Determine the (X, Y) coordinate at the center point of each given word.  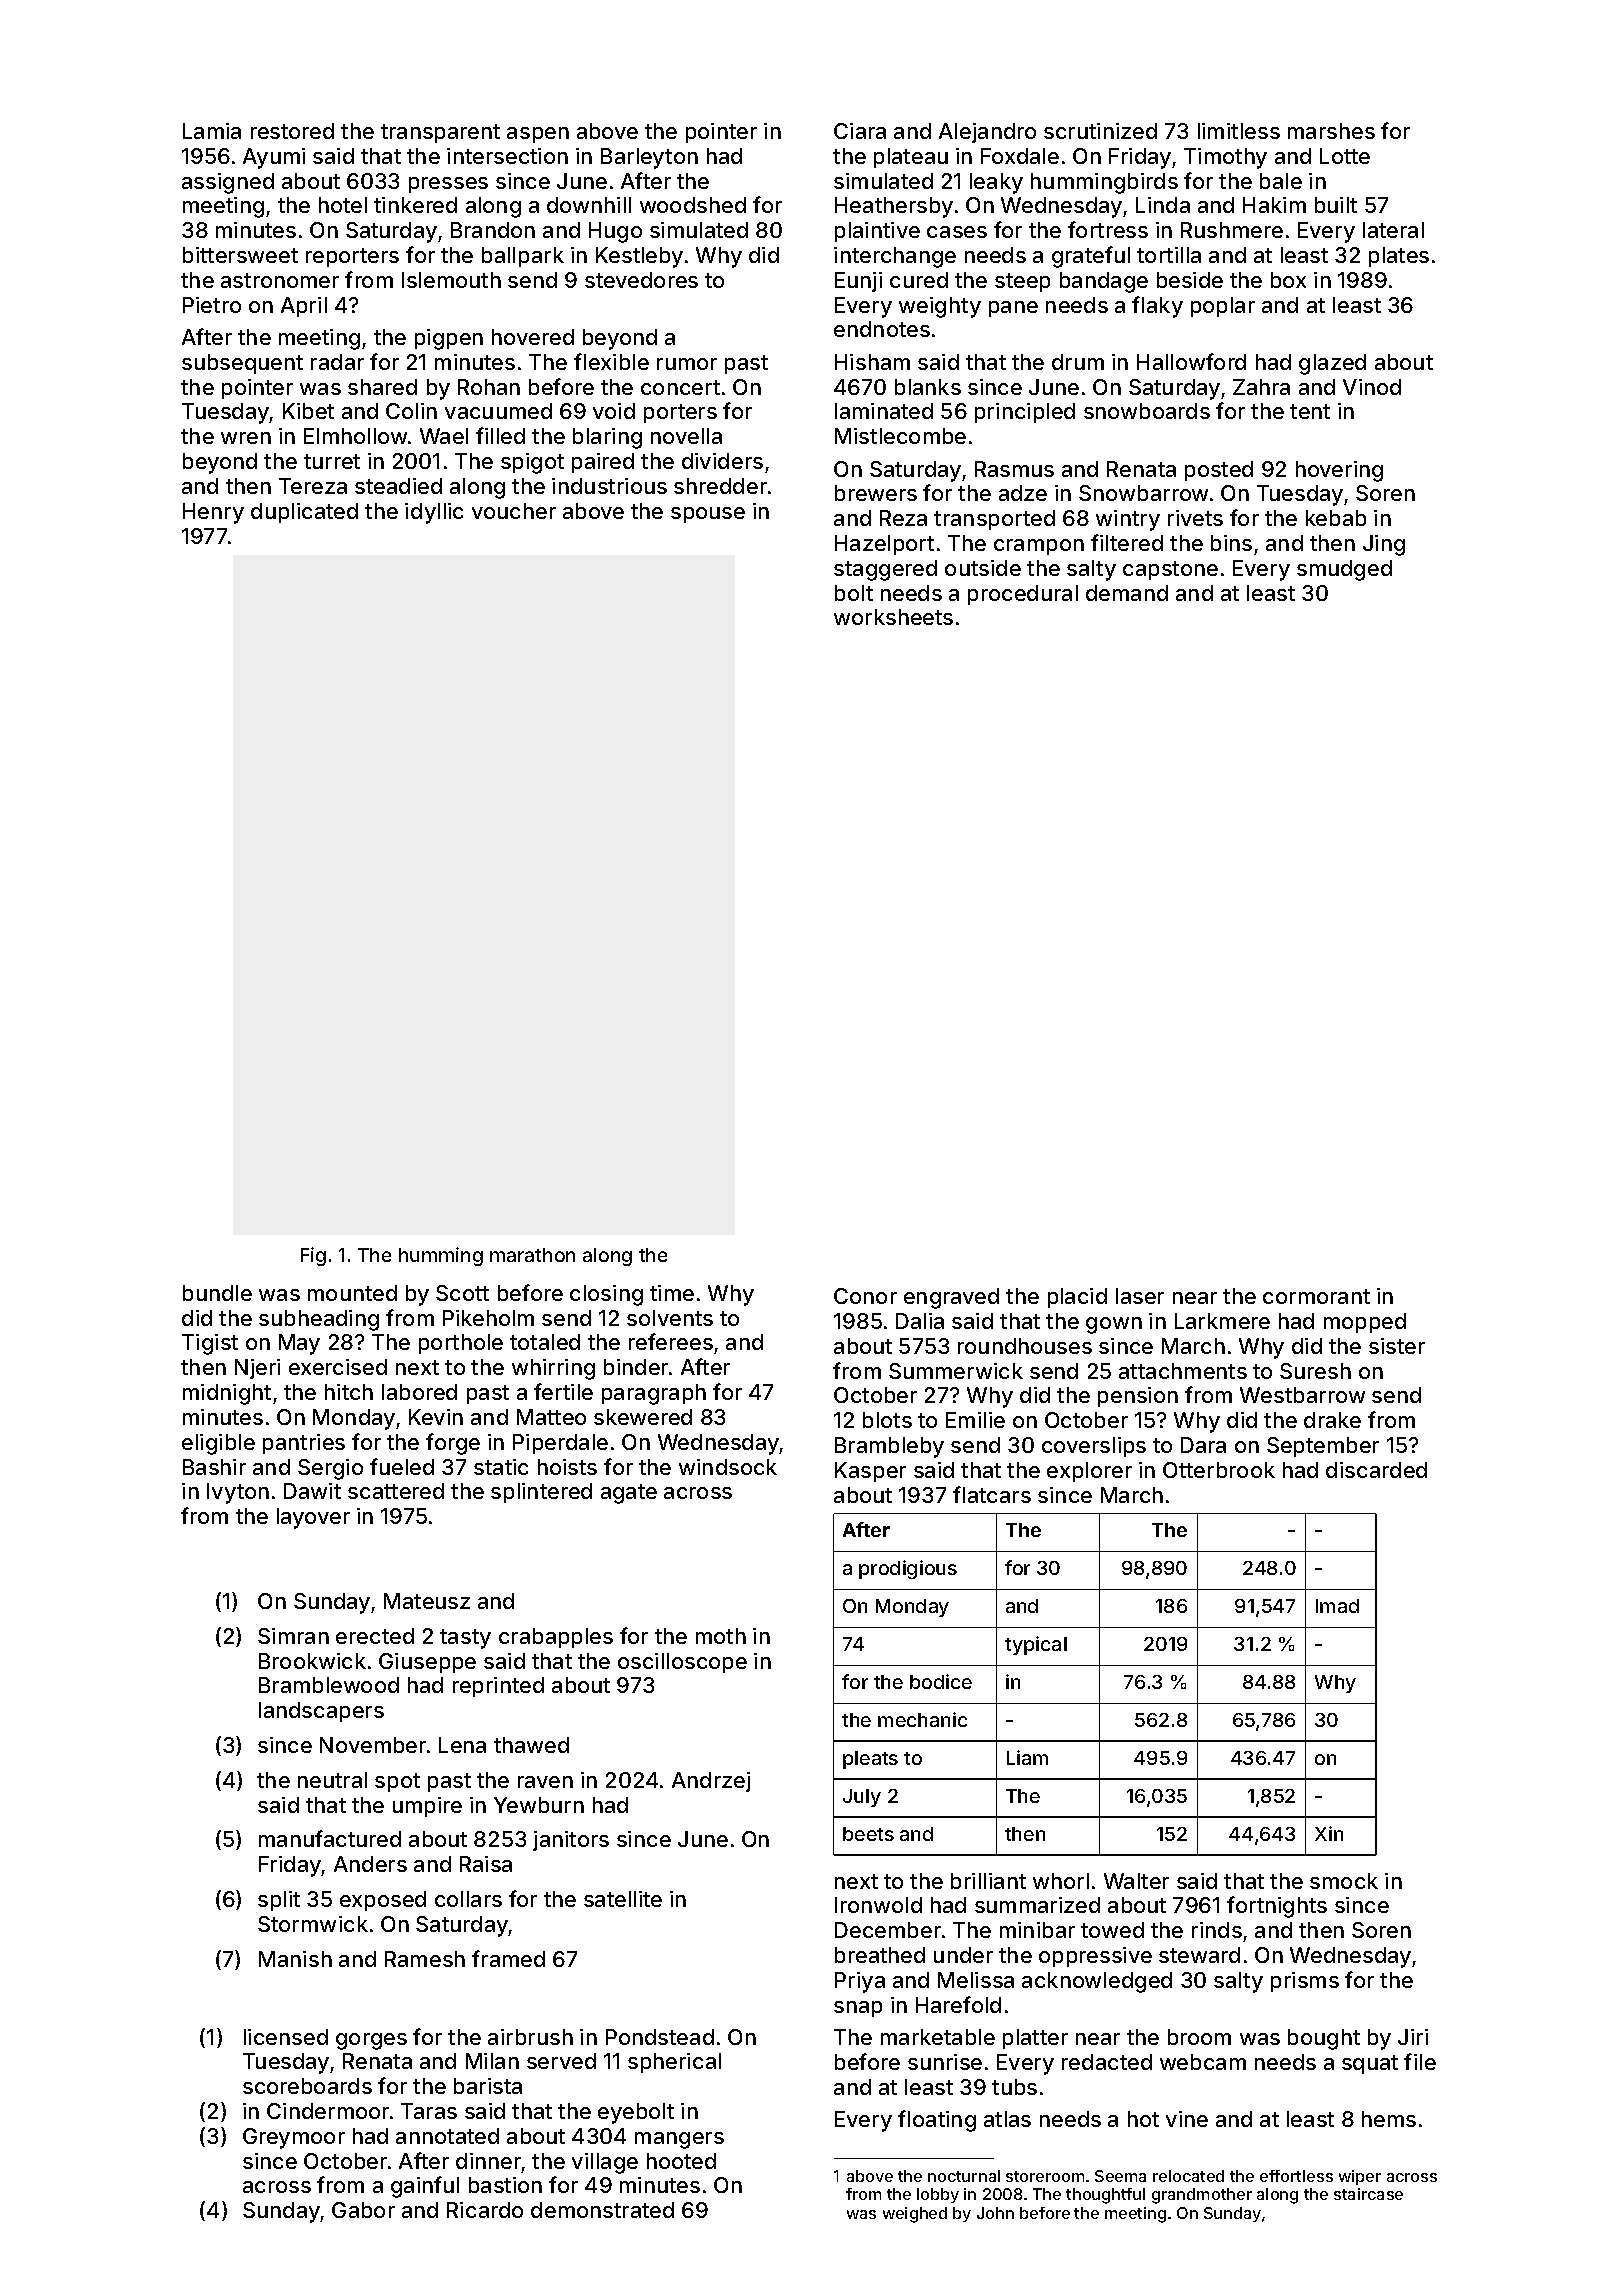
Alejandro (987, 133)
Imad (1337, 1606)
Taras (429, 2111)
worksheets (893, 617)
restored (292, 131)
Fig (313, 1256)
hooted (681, 2161)
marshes (1331, 131)
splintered (541, 1493)
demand (1127, 593)
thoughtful (1105, 2196)
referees (671, 1341)
